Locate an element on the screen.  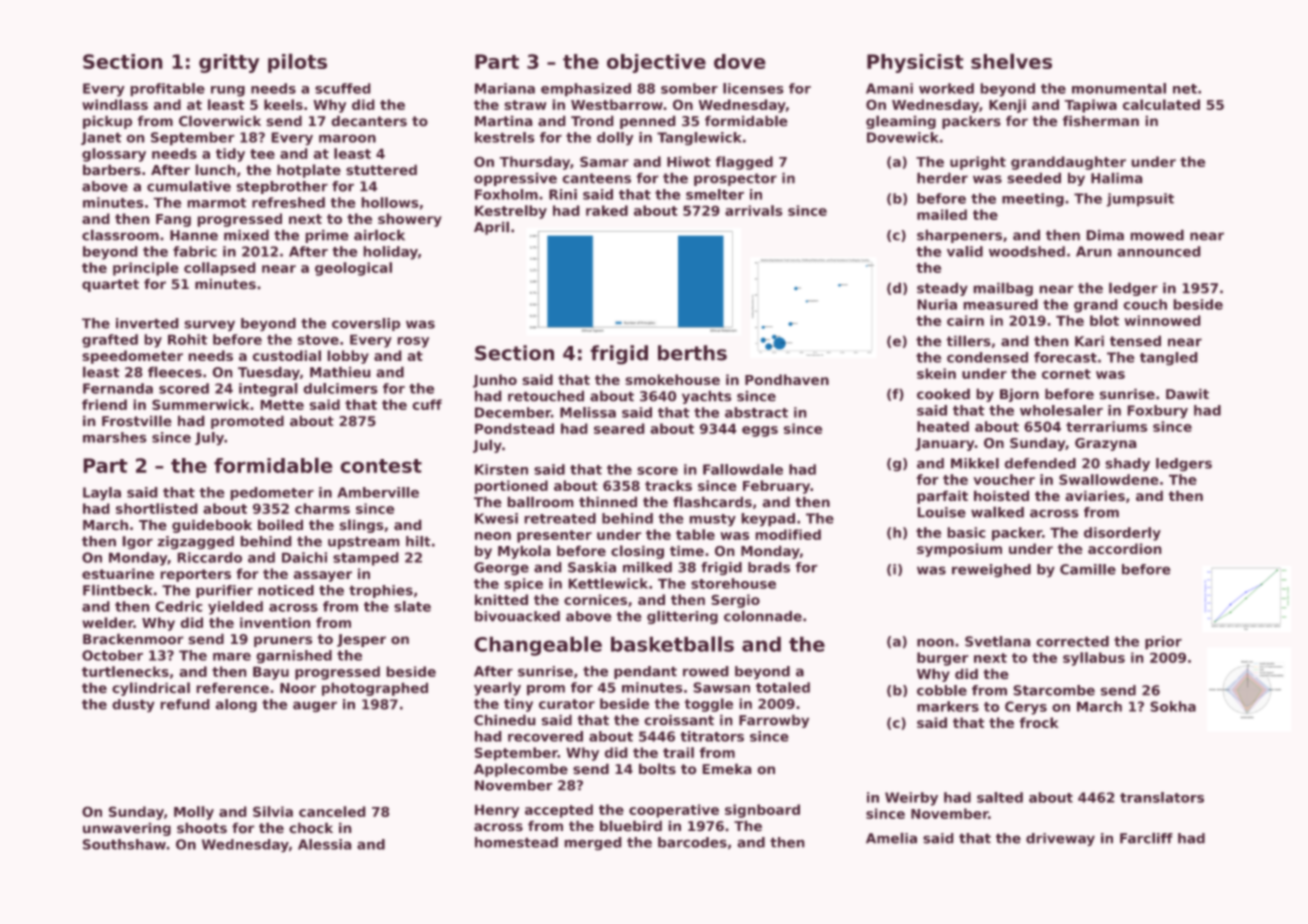
driveway is located at coordinates (1060, 839).
